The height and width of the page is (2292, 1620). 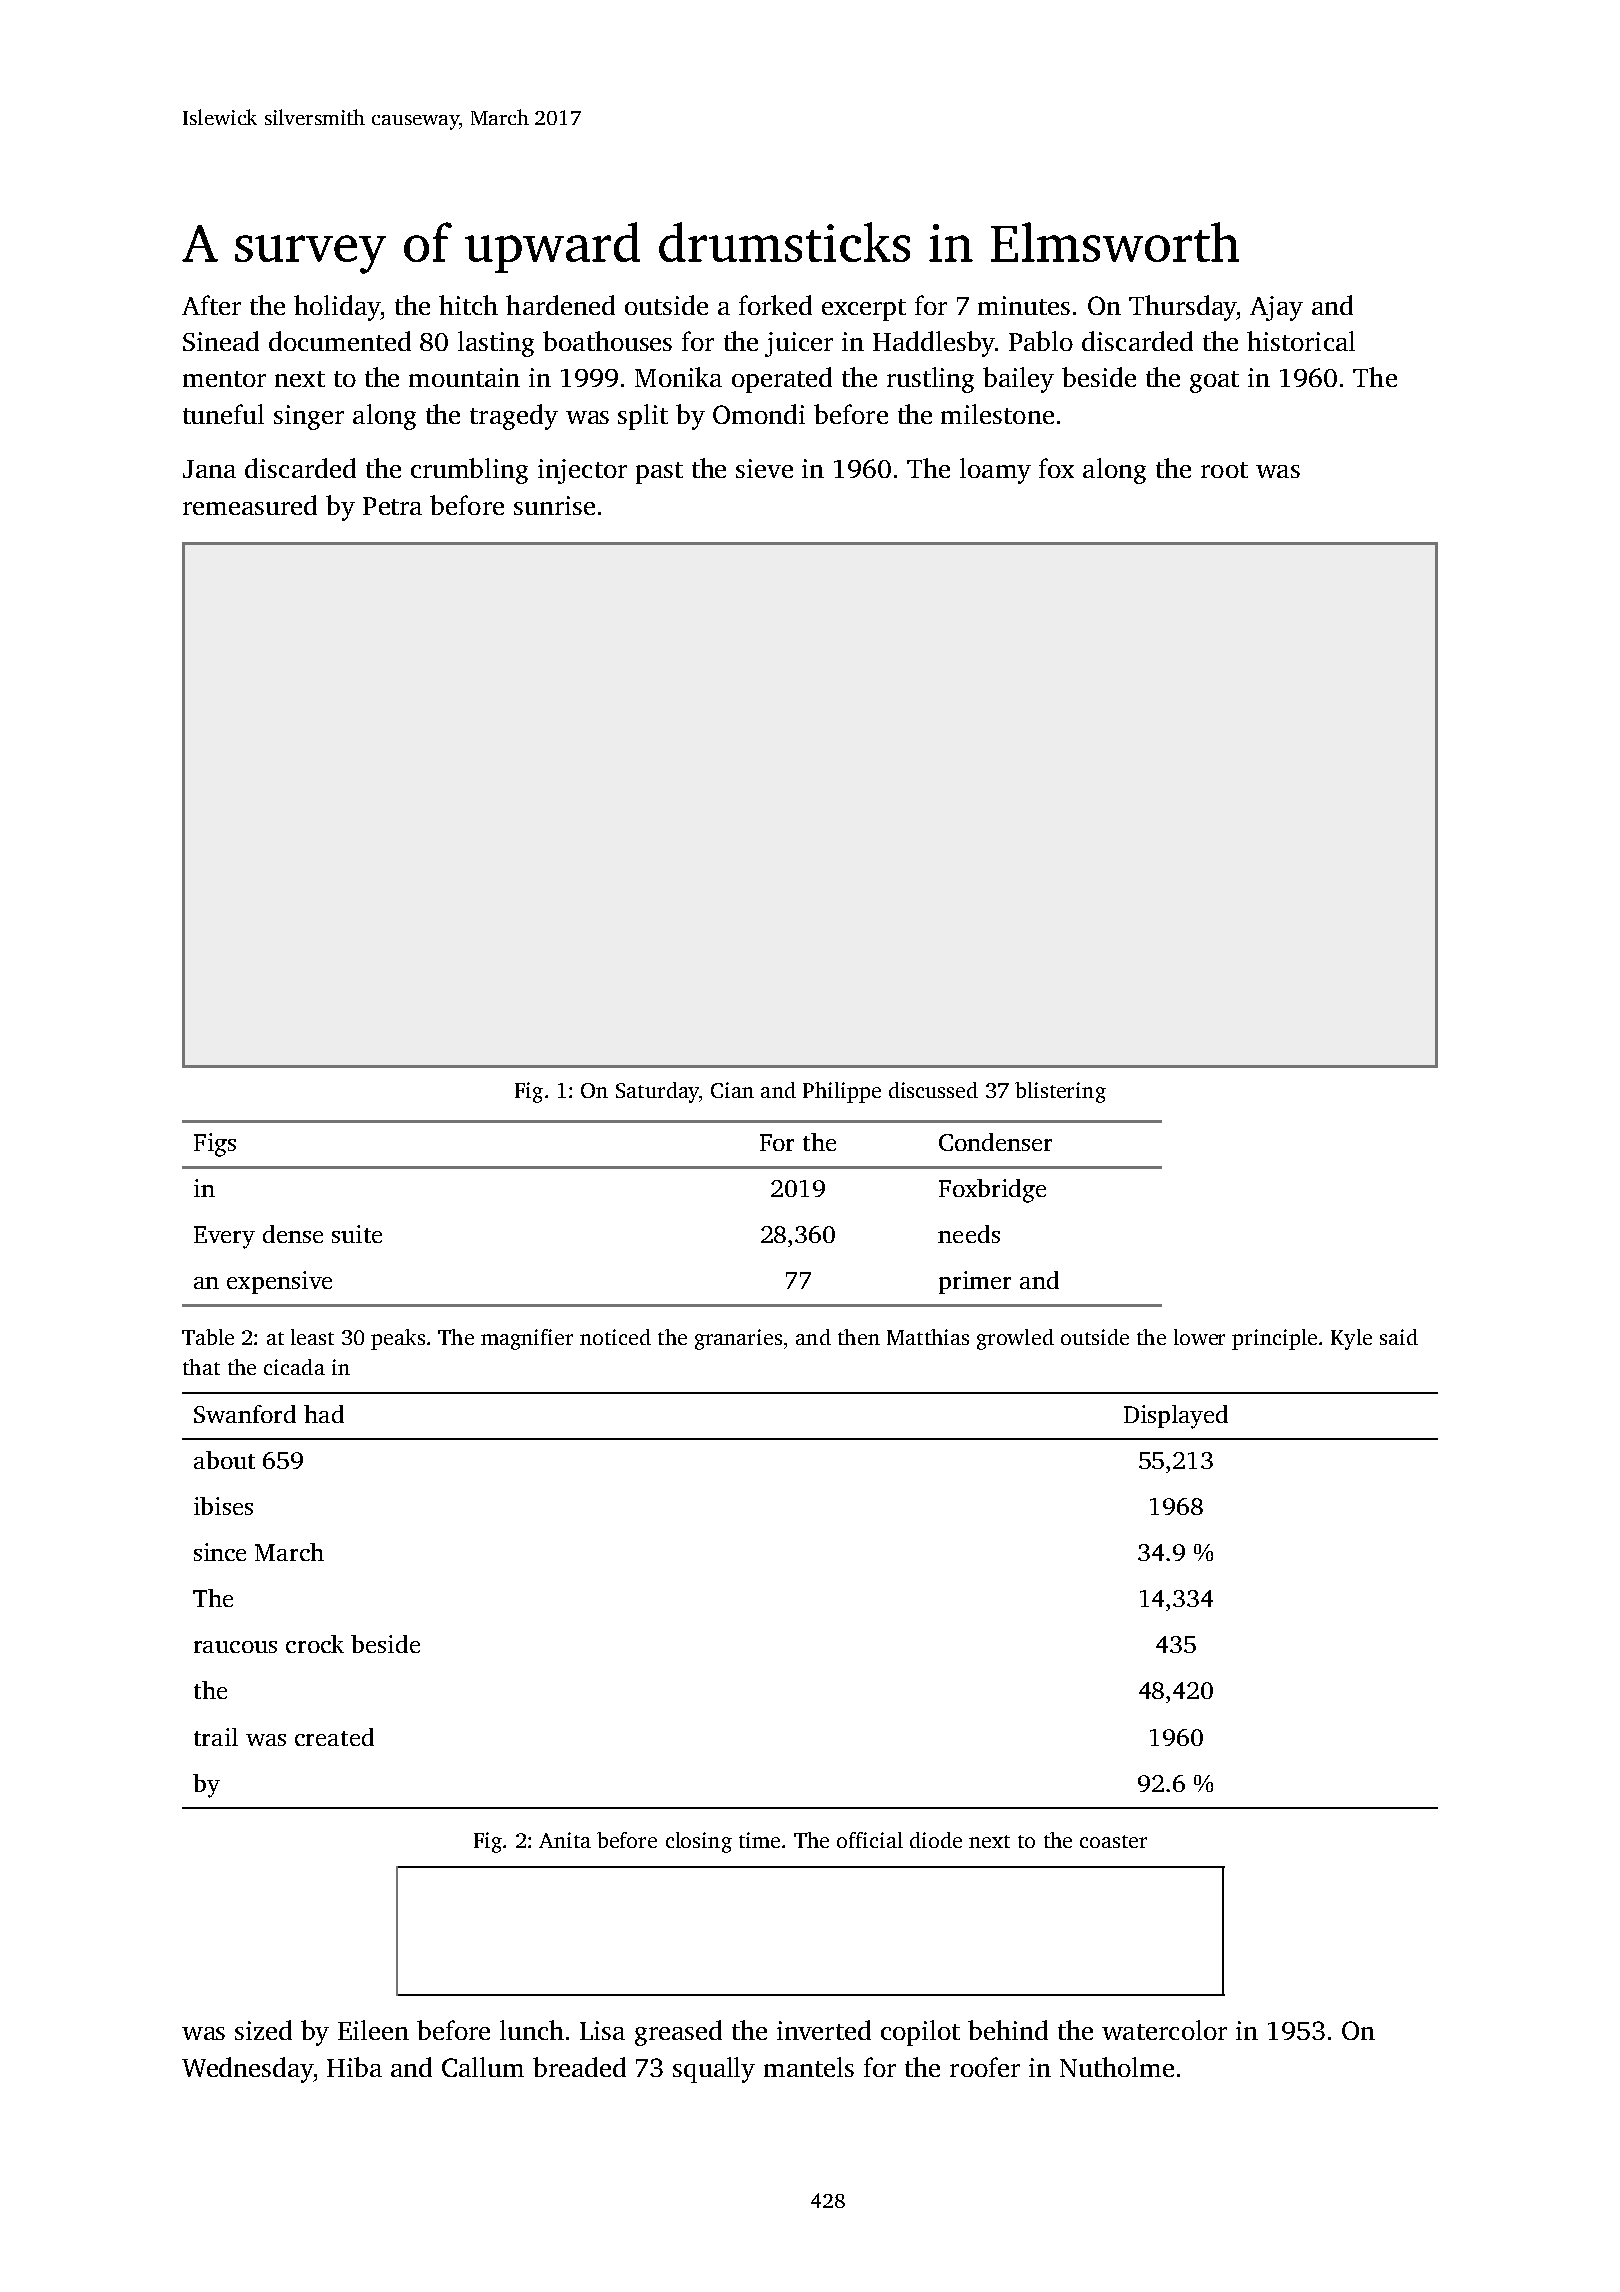 What do you see at coordinates (224, 1460) in the page?
I see `about` at bounding box center [224, 1460].
